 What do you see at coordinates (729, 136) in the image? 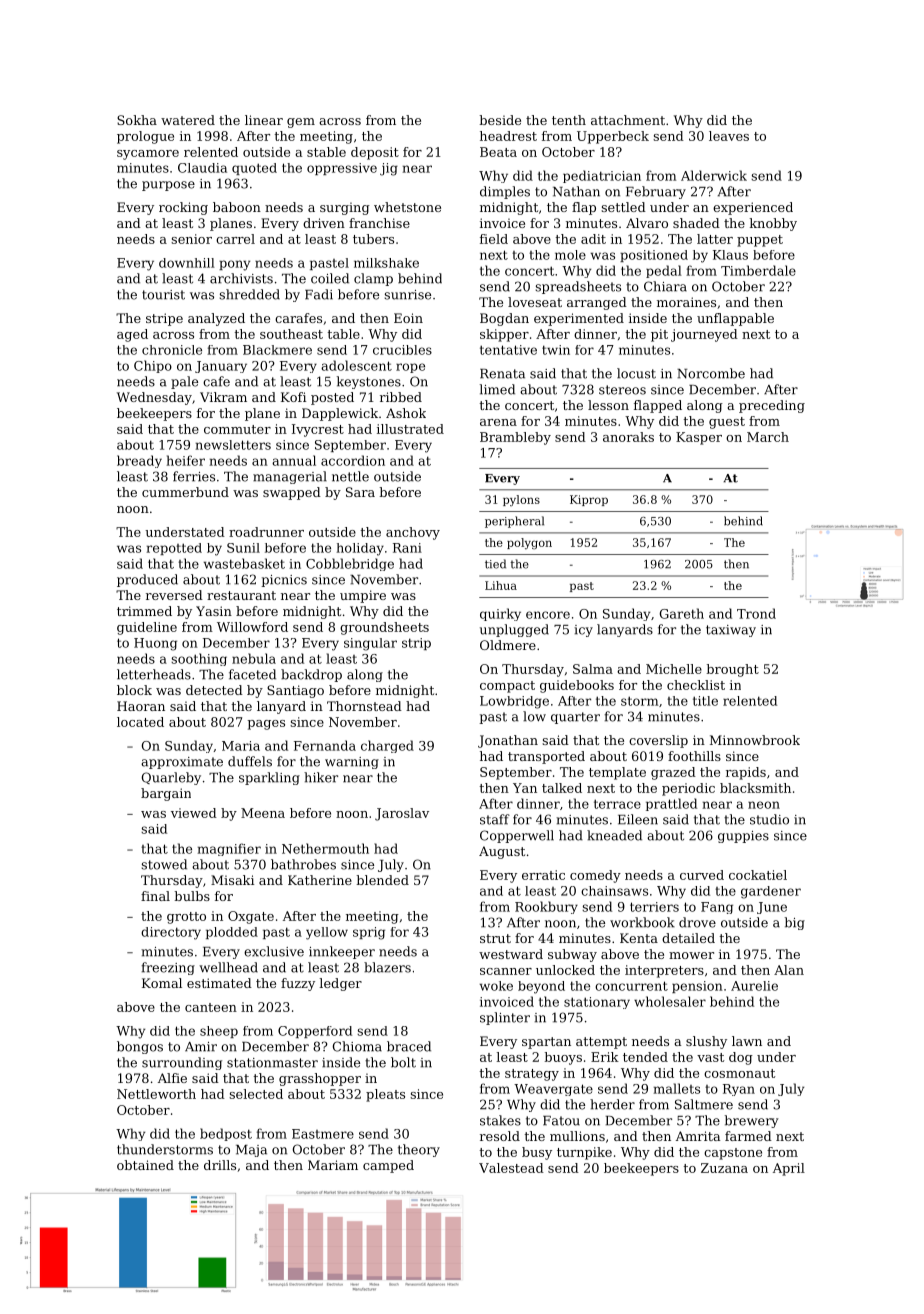
I see `leaves` at bounding box center [729, 136].
